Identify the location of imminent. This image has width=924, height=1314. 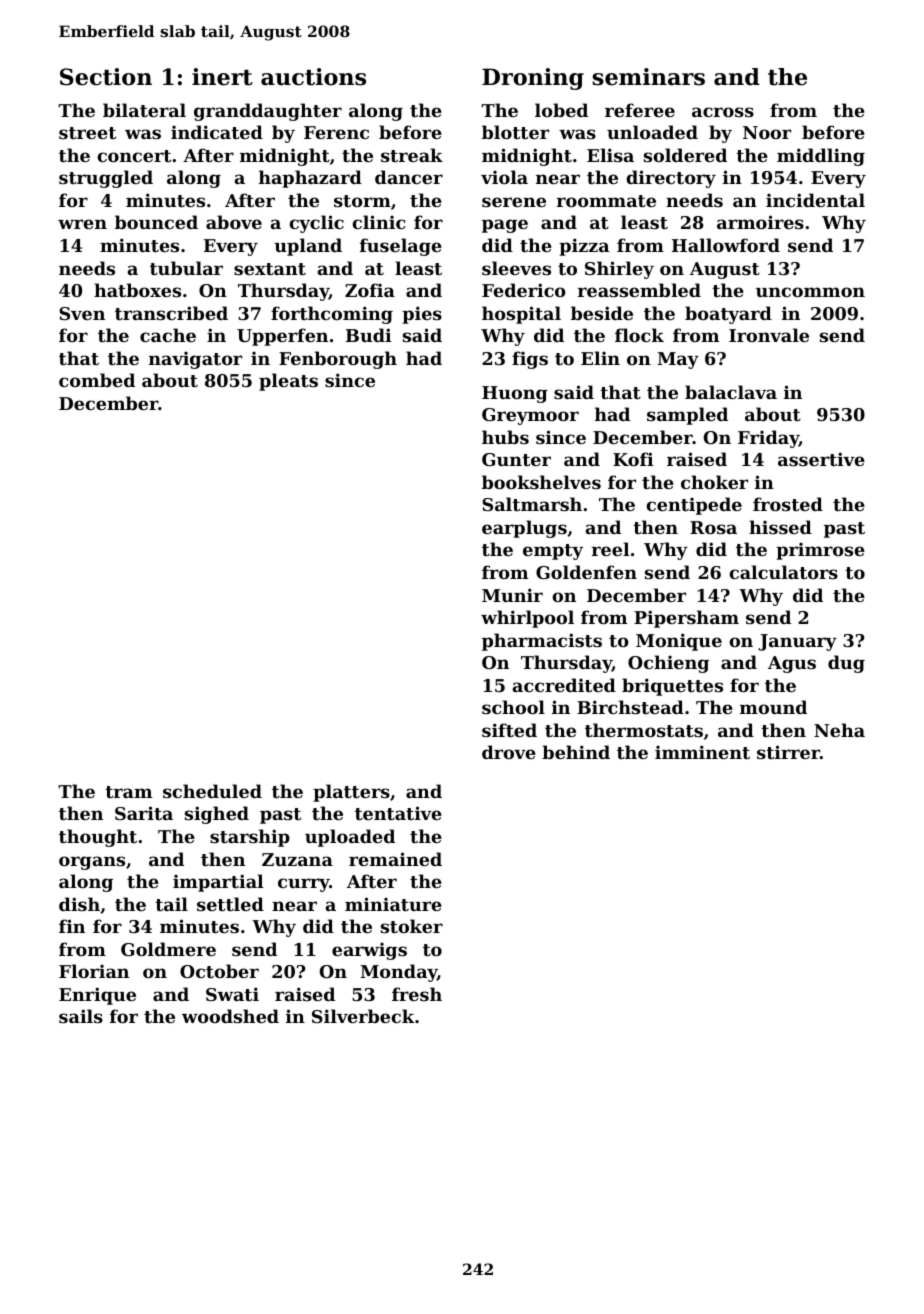
(702, 752).
